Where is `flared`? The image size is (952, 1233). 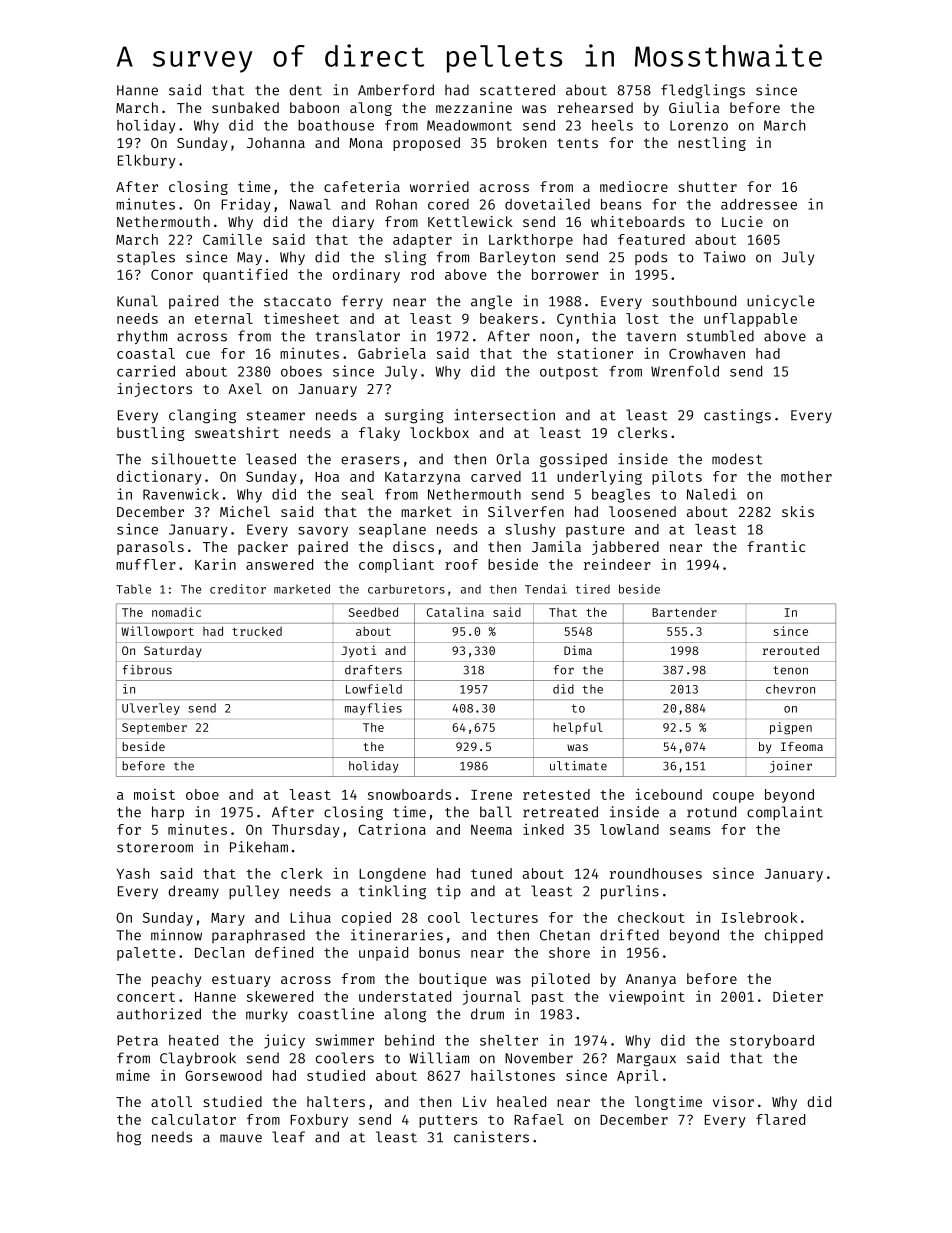 flared is located at coordinates (780, 1119).
